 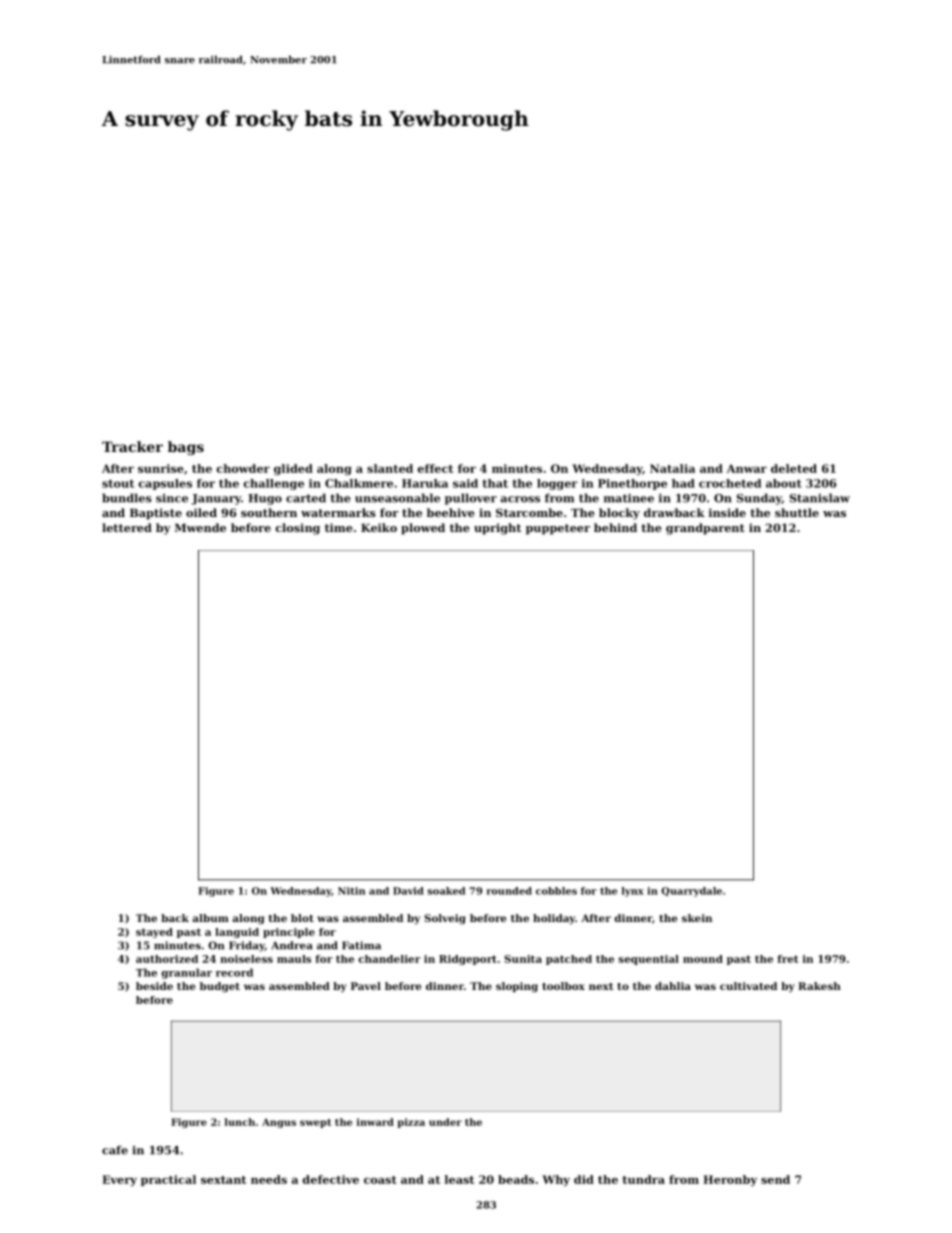 I want to click on January, so click(x=216, y=499).
